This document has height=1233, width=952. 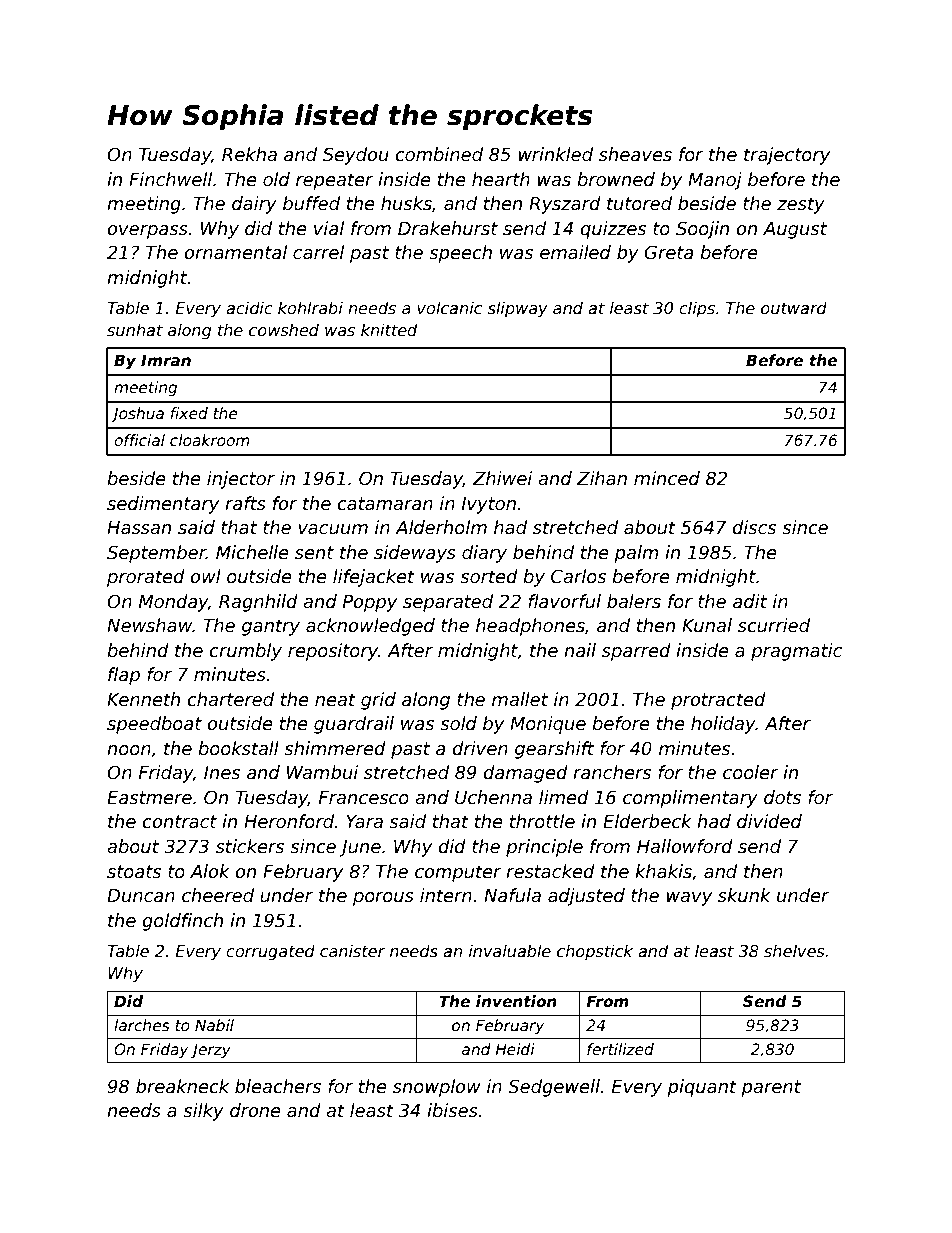 I want to click on larches, so click(x=142, y=1025).
